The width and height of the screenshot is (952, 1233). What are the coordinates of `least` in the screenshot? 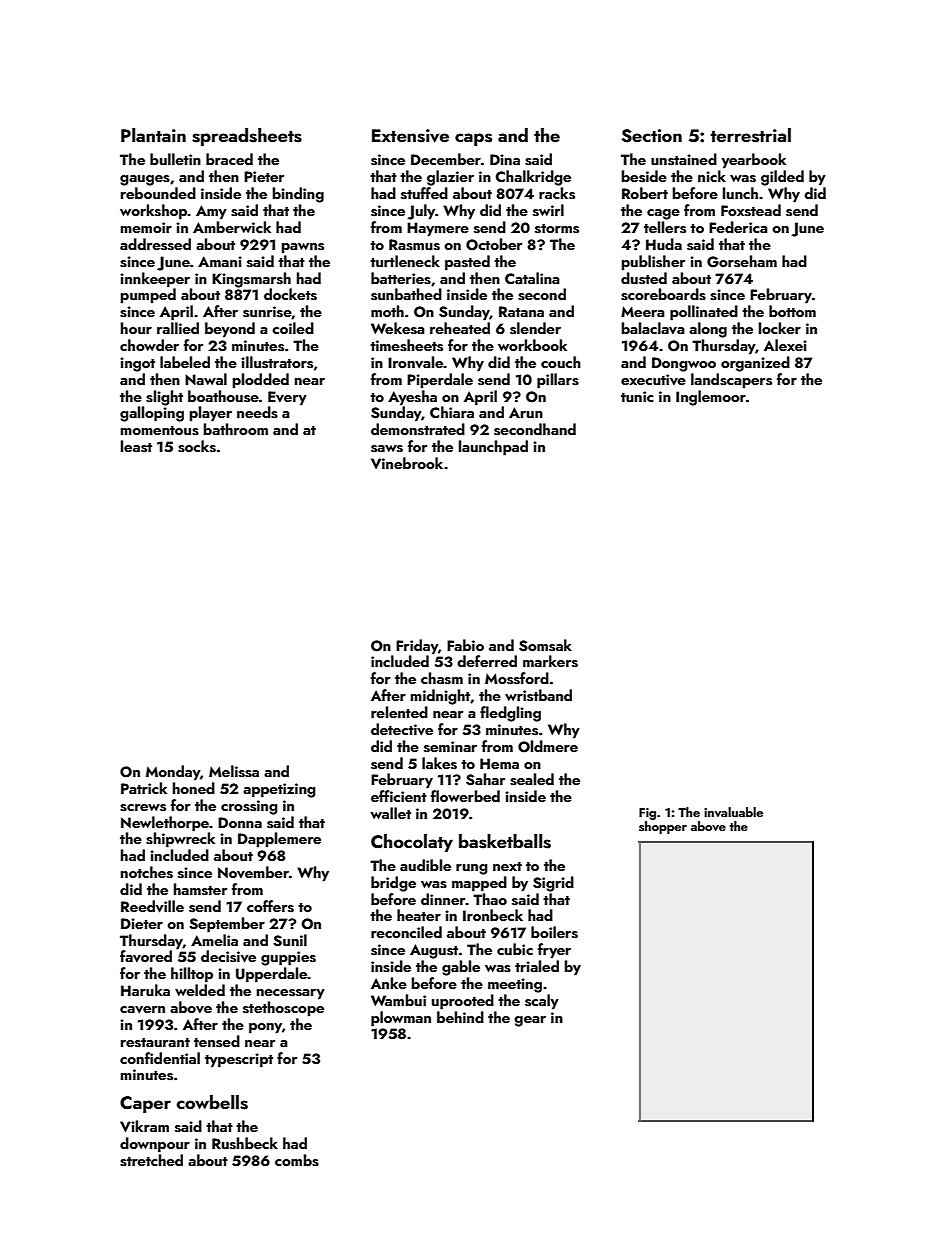 It's located at (136, 446).
